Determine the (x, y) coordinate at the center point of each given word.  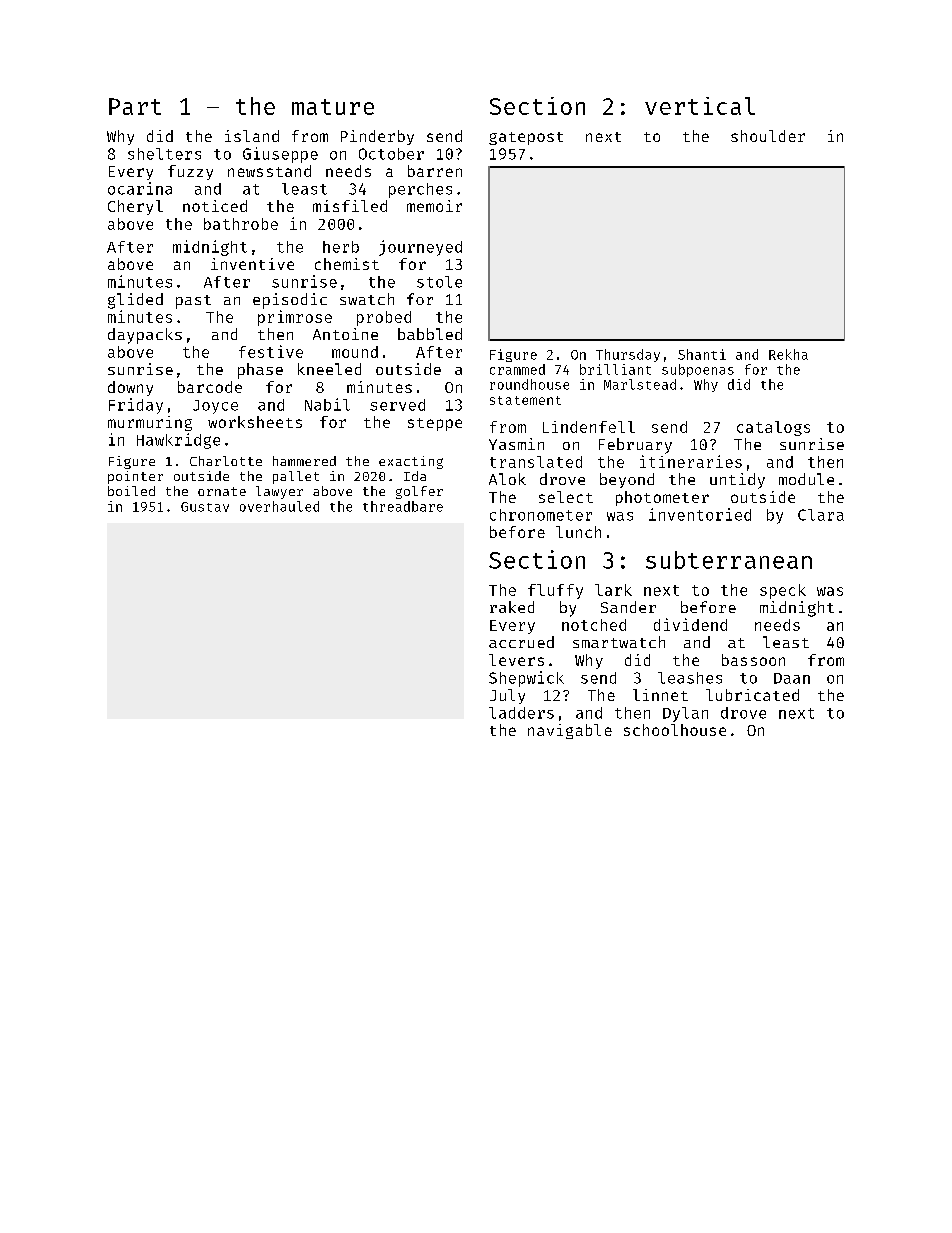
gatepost (526, 138)
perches (420, 190)
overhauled (279, 506)
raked (512, 607)
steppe (435, 424)
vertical (700, 106)
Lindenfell (589, 427)
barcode (210, 387)
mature (333, 107)
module (806, 479)
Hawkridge (178, 441)
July (507, 696)
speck (783, 591)
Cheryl (135, 207)
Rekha (788, 354)
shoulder (768, 136)
